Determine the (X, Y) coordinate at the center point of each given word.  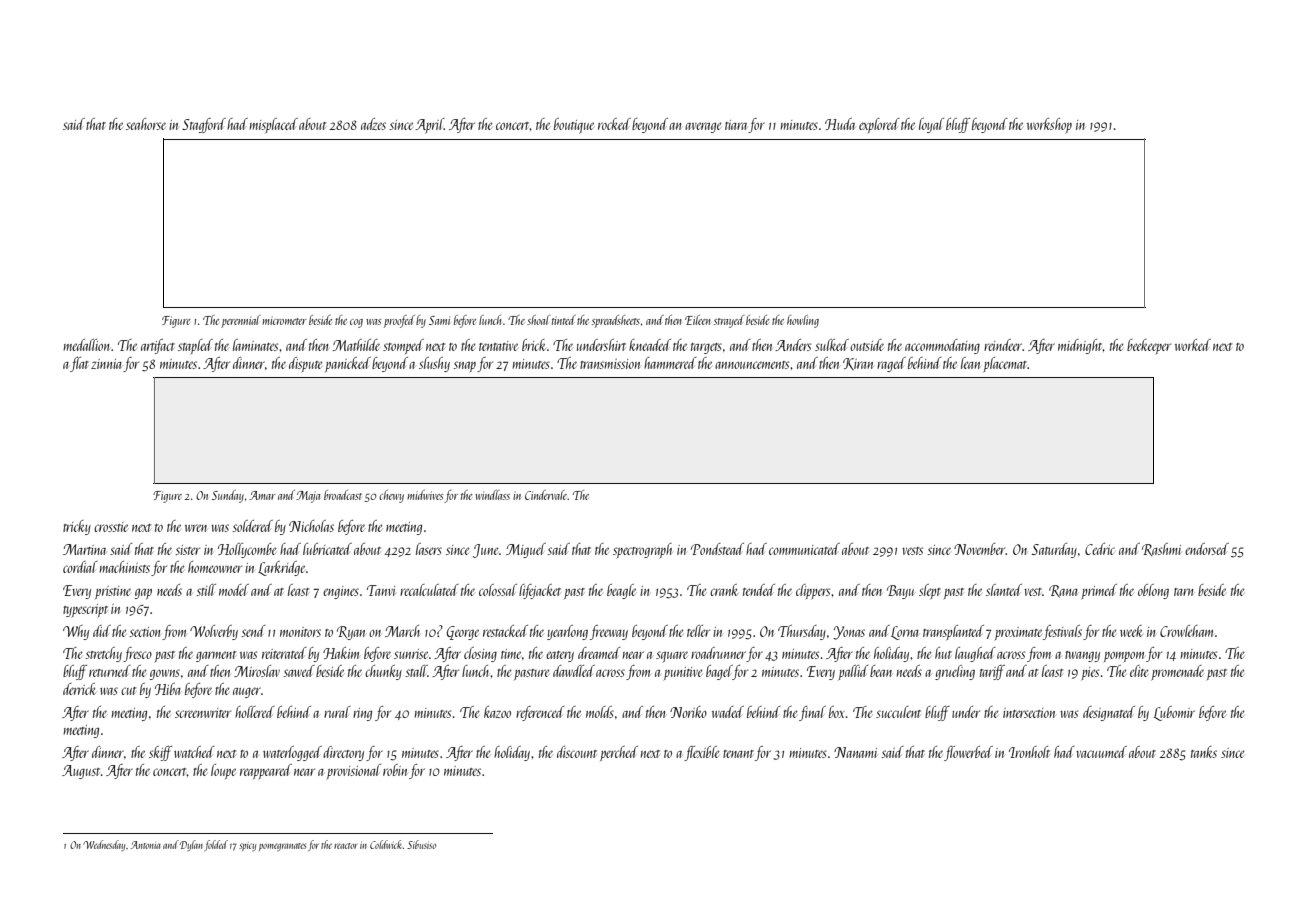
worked (1193, 345)
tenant (738, 754)
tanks (1204, 752)
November (980, 549)
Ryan (351, 633)
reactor (345, 846)
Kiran (858, 364)
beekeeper (1149, 346)
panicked (348, 364)
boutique (574, 126)
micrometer (284, 320)
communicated (804, 549)
